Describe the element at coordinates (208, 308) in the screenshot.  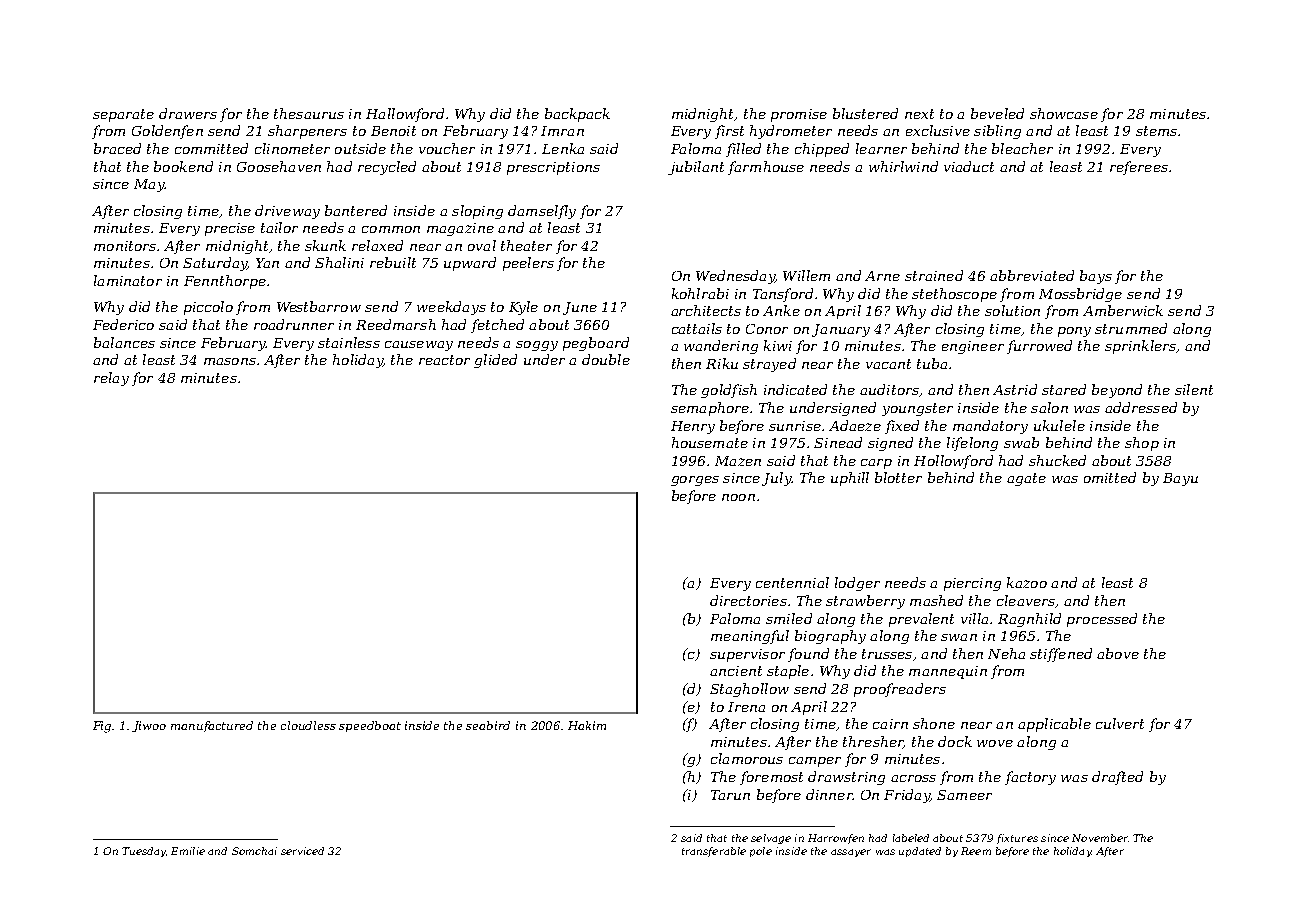
I see `piccolo` at that location.
